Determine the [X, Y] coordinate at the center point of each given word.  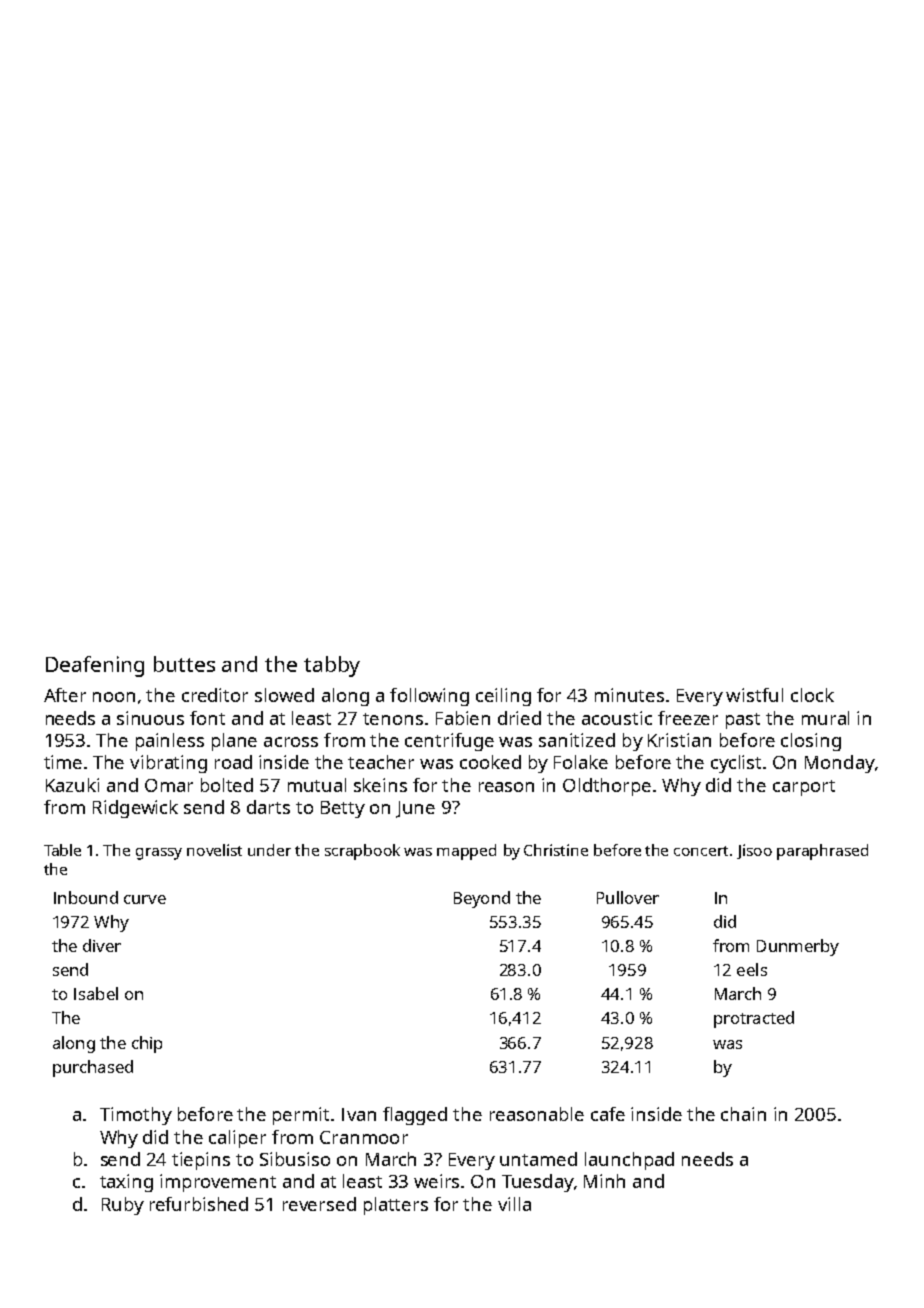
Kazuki [72, 785]
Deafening [95, 666]
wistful [754, 695]
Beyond [482, 899]
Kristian [679, 740]
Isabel [96, 993]
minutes [629, 695]
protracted [754, 1019]
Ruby [123, 1206]
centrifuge [449, 742]
